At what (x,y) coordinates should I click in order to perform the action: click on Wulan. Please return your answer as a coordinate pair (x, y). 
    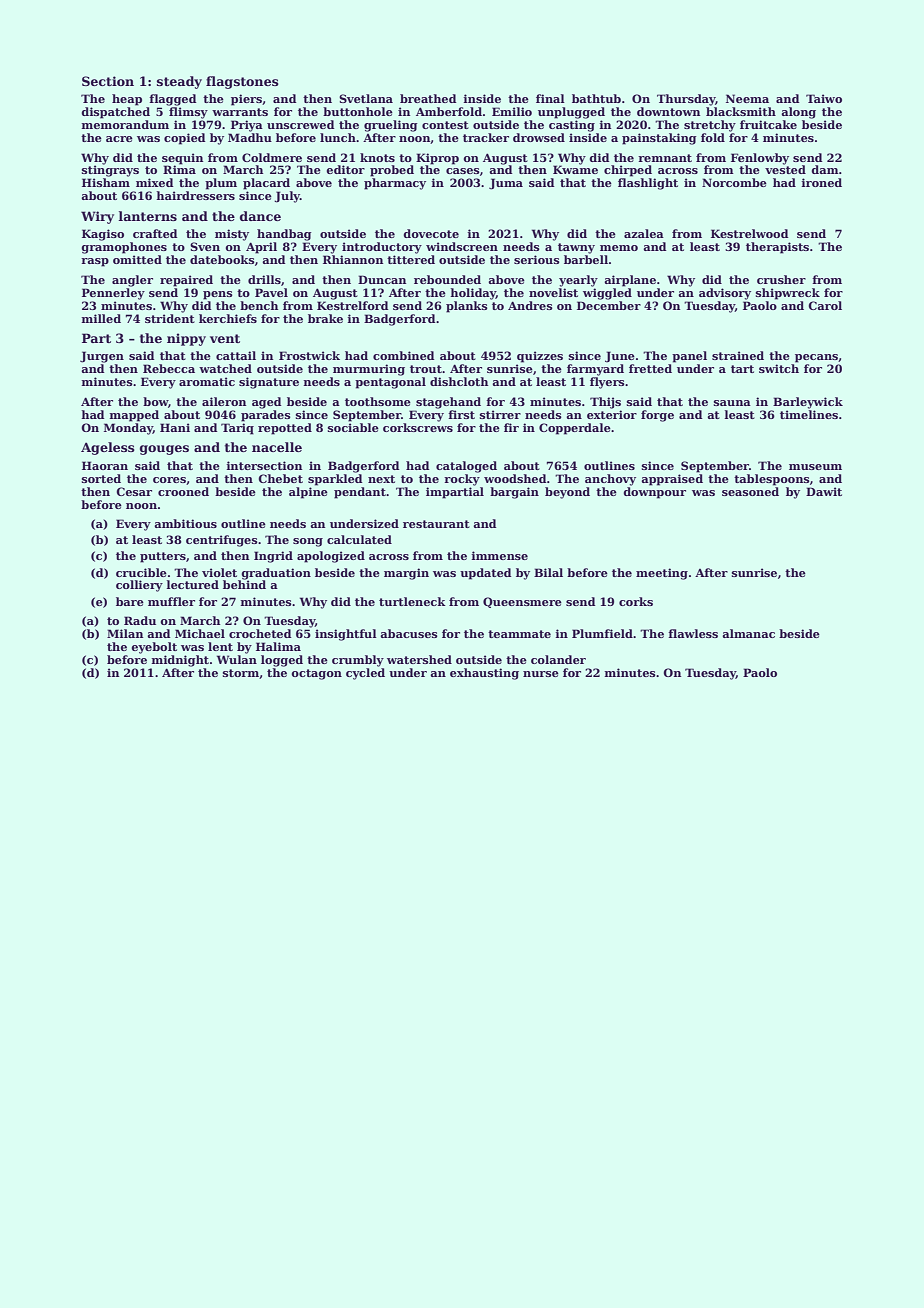
    Looking at the image, I should click on (237, 659).
